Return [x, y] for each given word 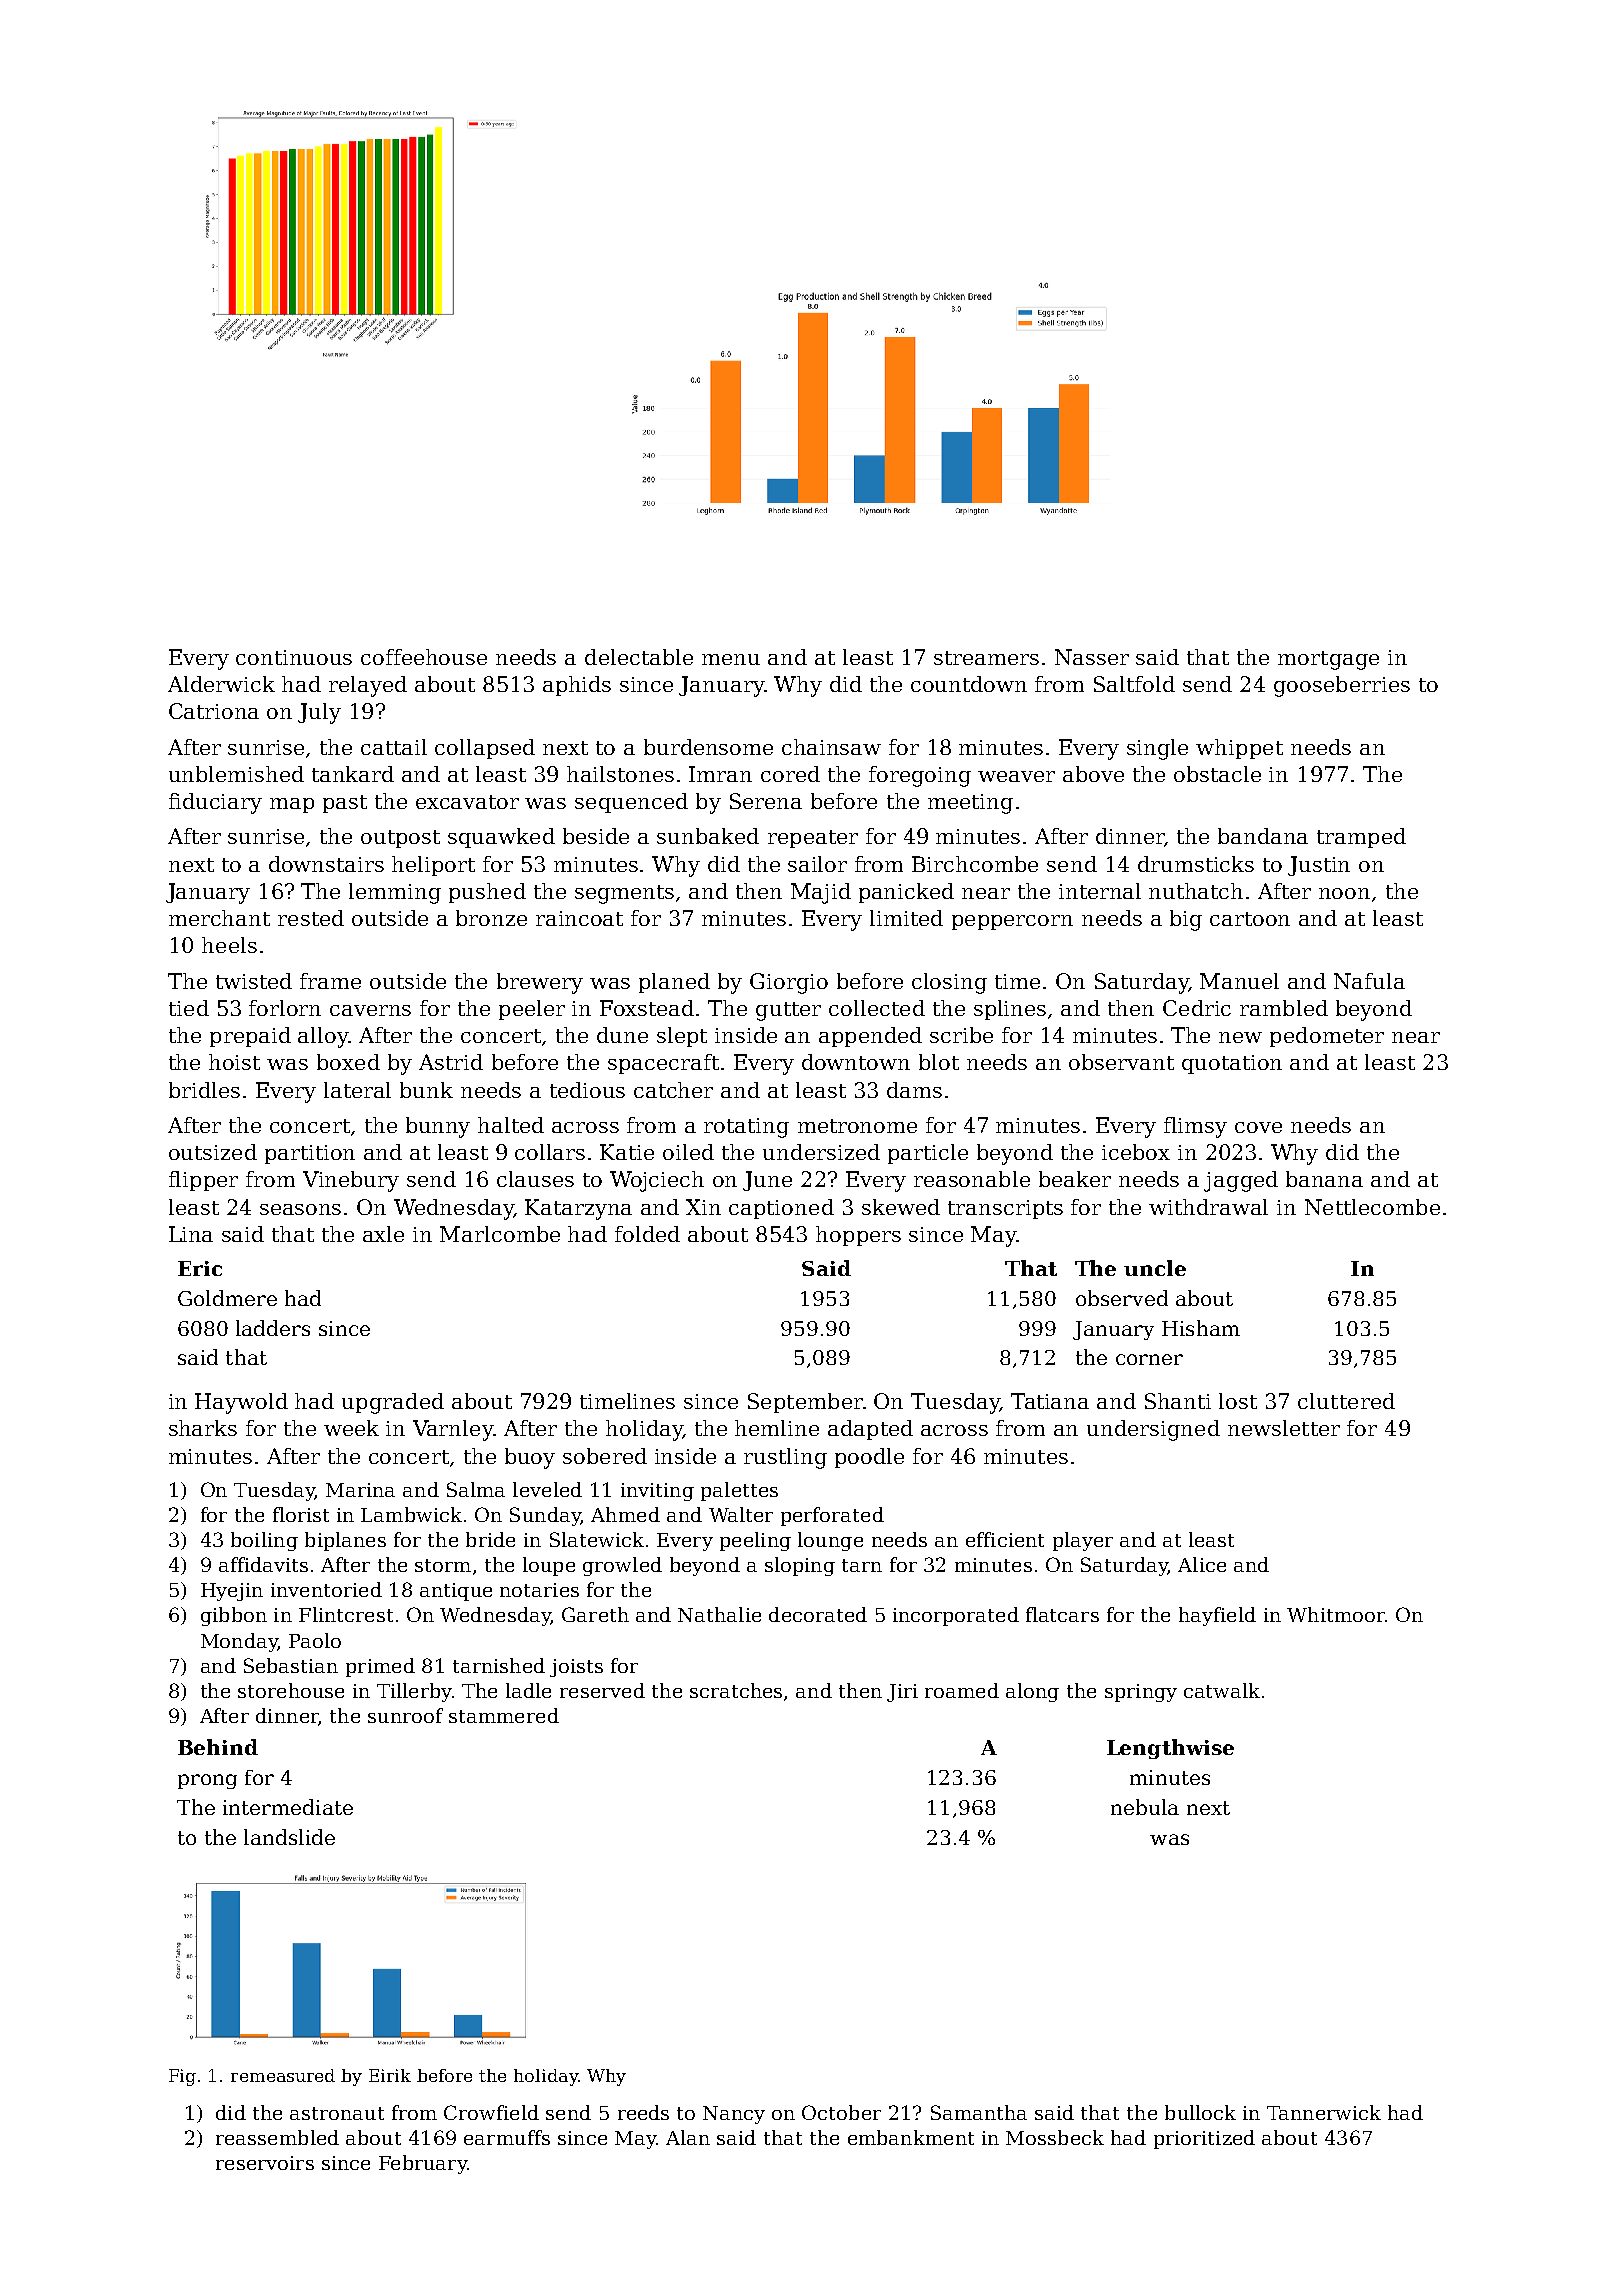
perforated [832, 1516]
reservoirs [265, 2163]
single [1157, 749]
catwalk [1222, 1690]
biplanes [345, 1541]
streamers [986, 658]
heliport [433, 866]
